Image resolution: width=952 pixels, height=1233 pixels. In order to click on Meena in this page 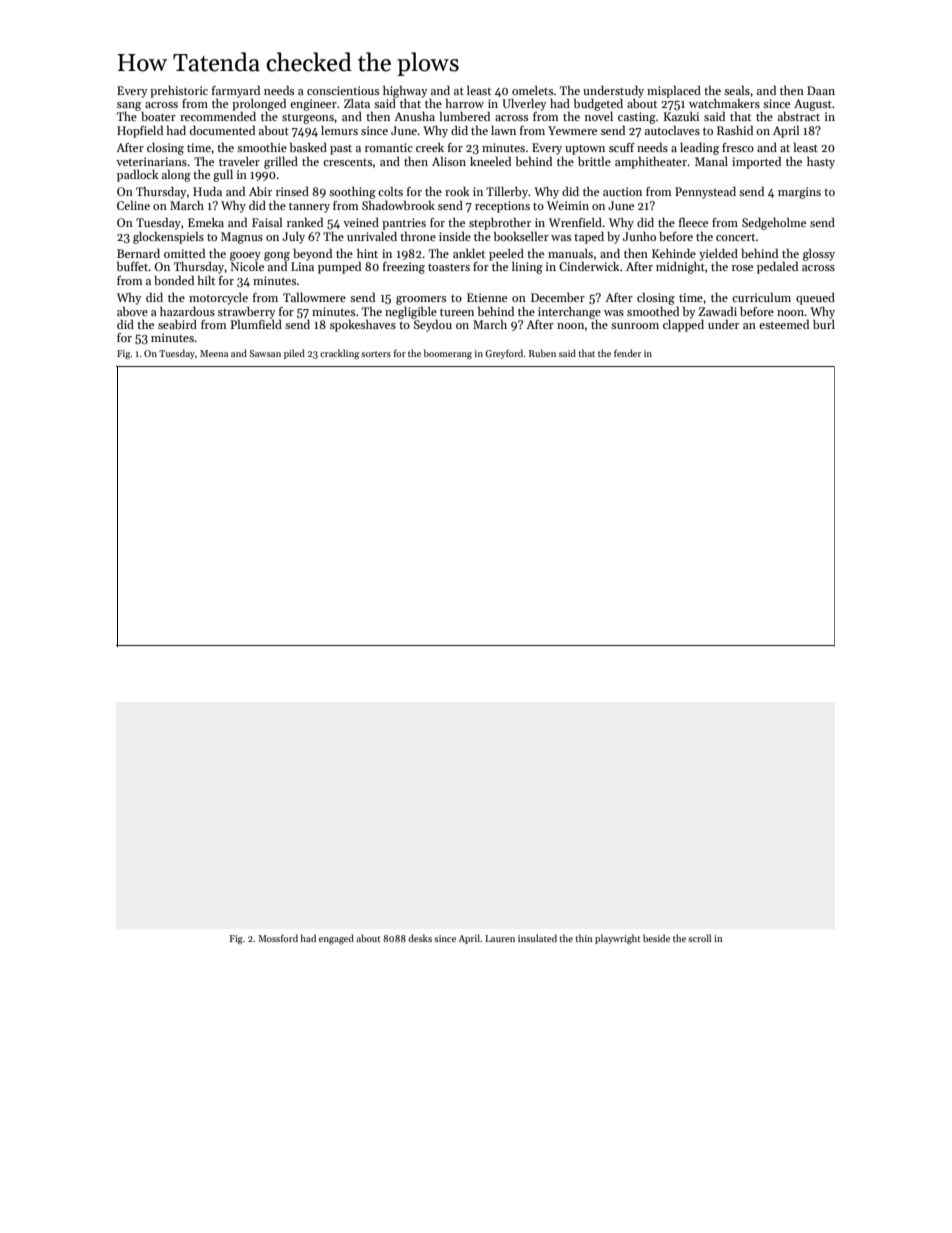, I will do `click(214, 353)`.
